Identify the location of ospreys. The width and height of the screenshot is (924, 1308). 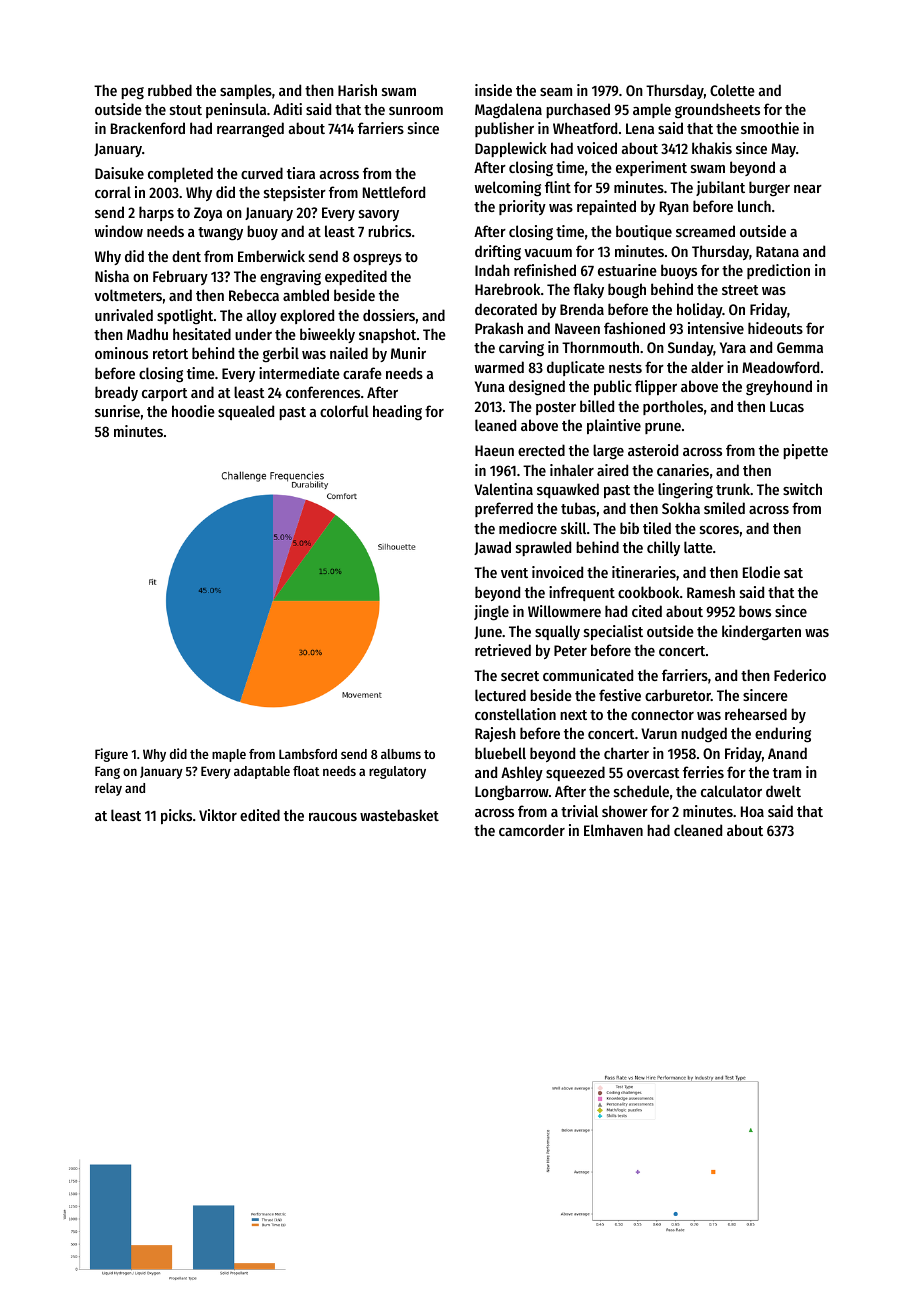
(377, 259).
